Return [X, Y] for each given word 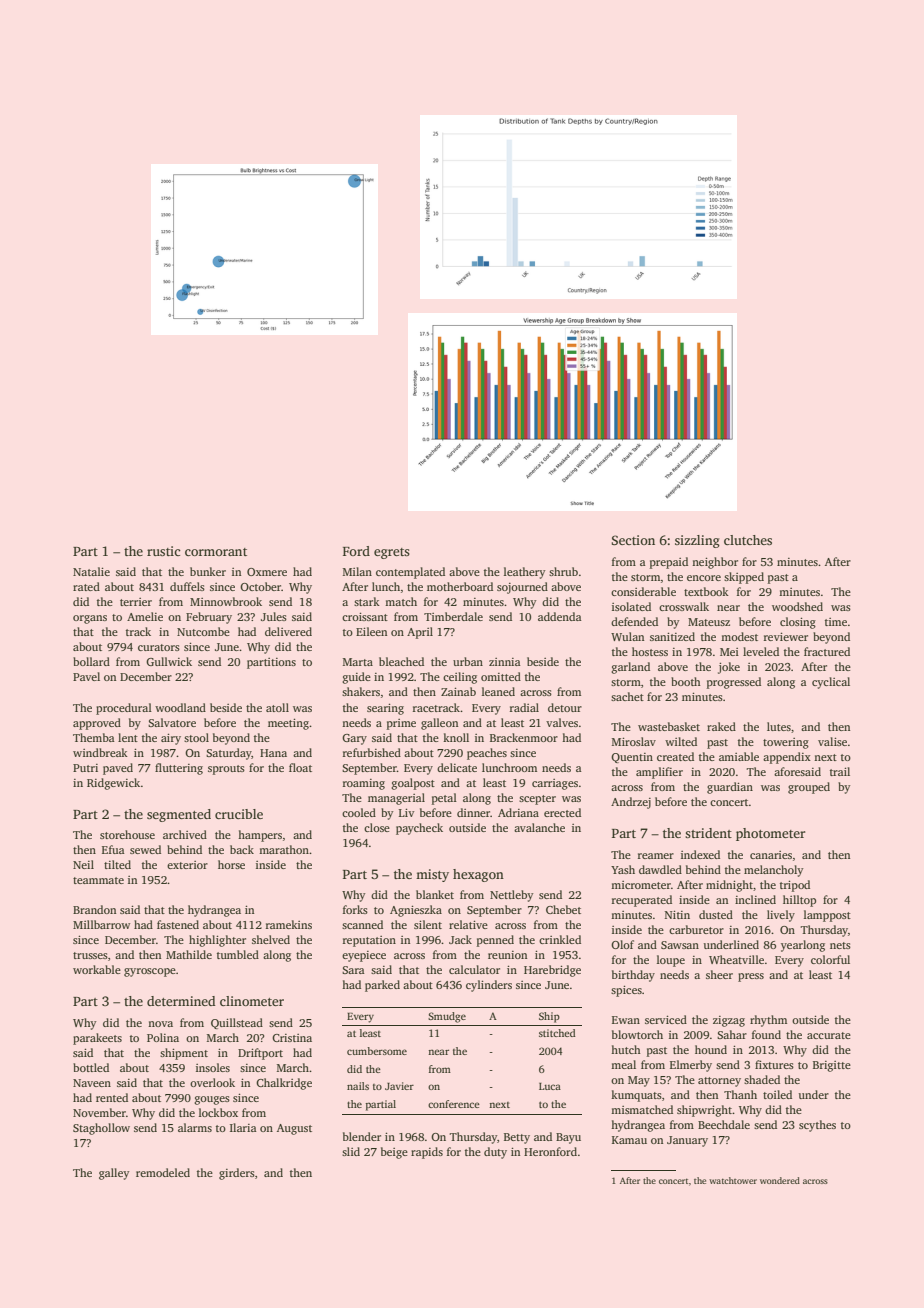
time [836, 622]
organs [90, 619]
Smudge [447, 1017]
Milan [357, 571]
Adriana [518, 812]
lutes [779, 726]
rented [112, 1097]
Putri [85, 768]
